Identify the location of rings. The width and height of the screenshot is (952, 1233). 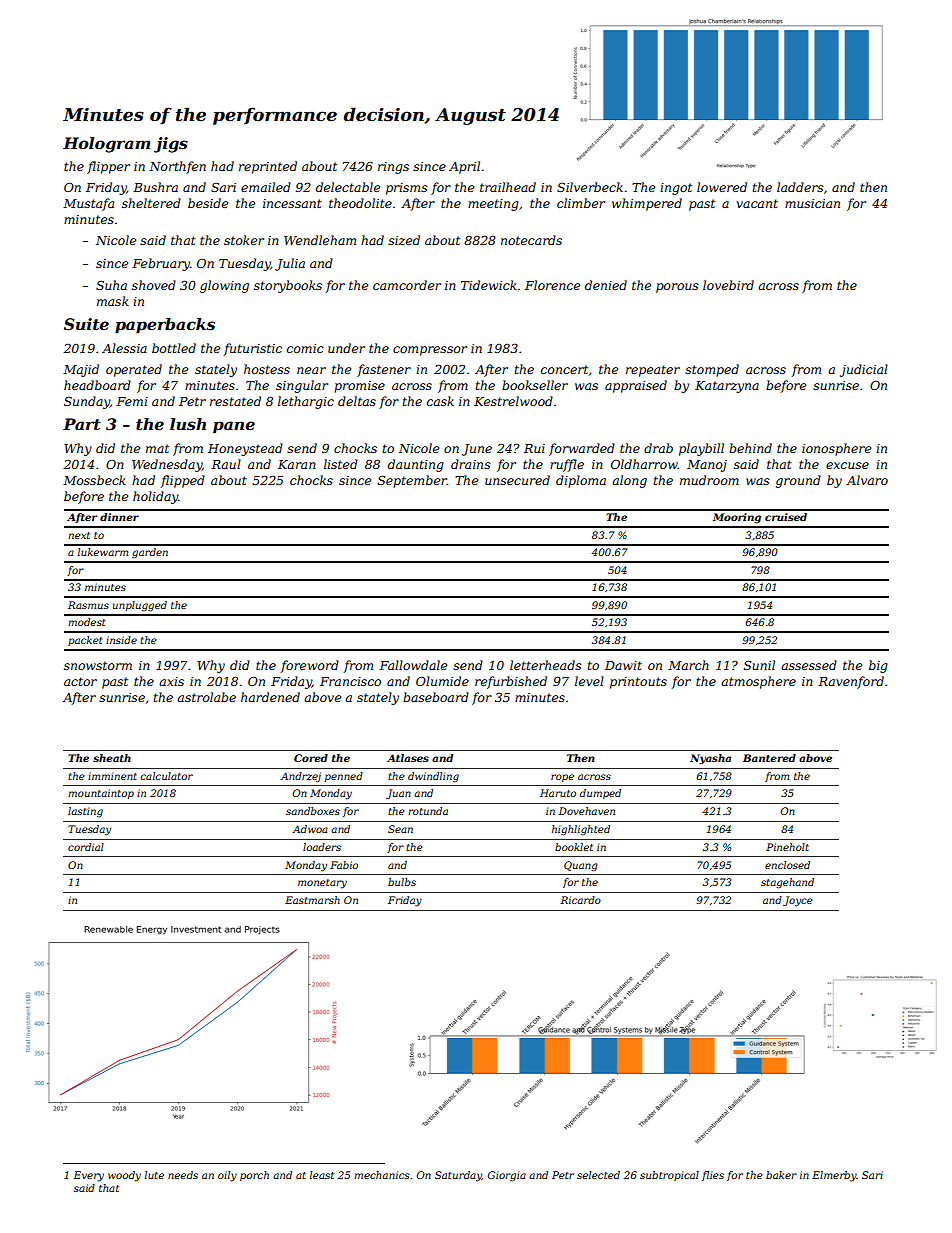
(393, 168).
